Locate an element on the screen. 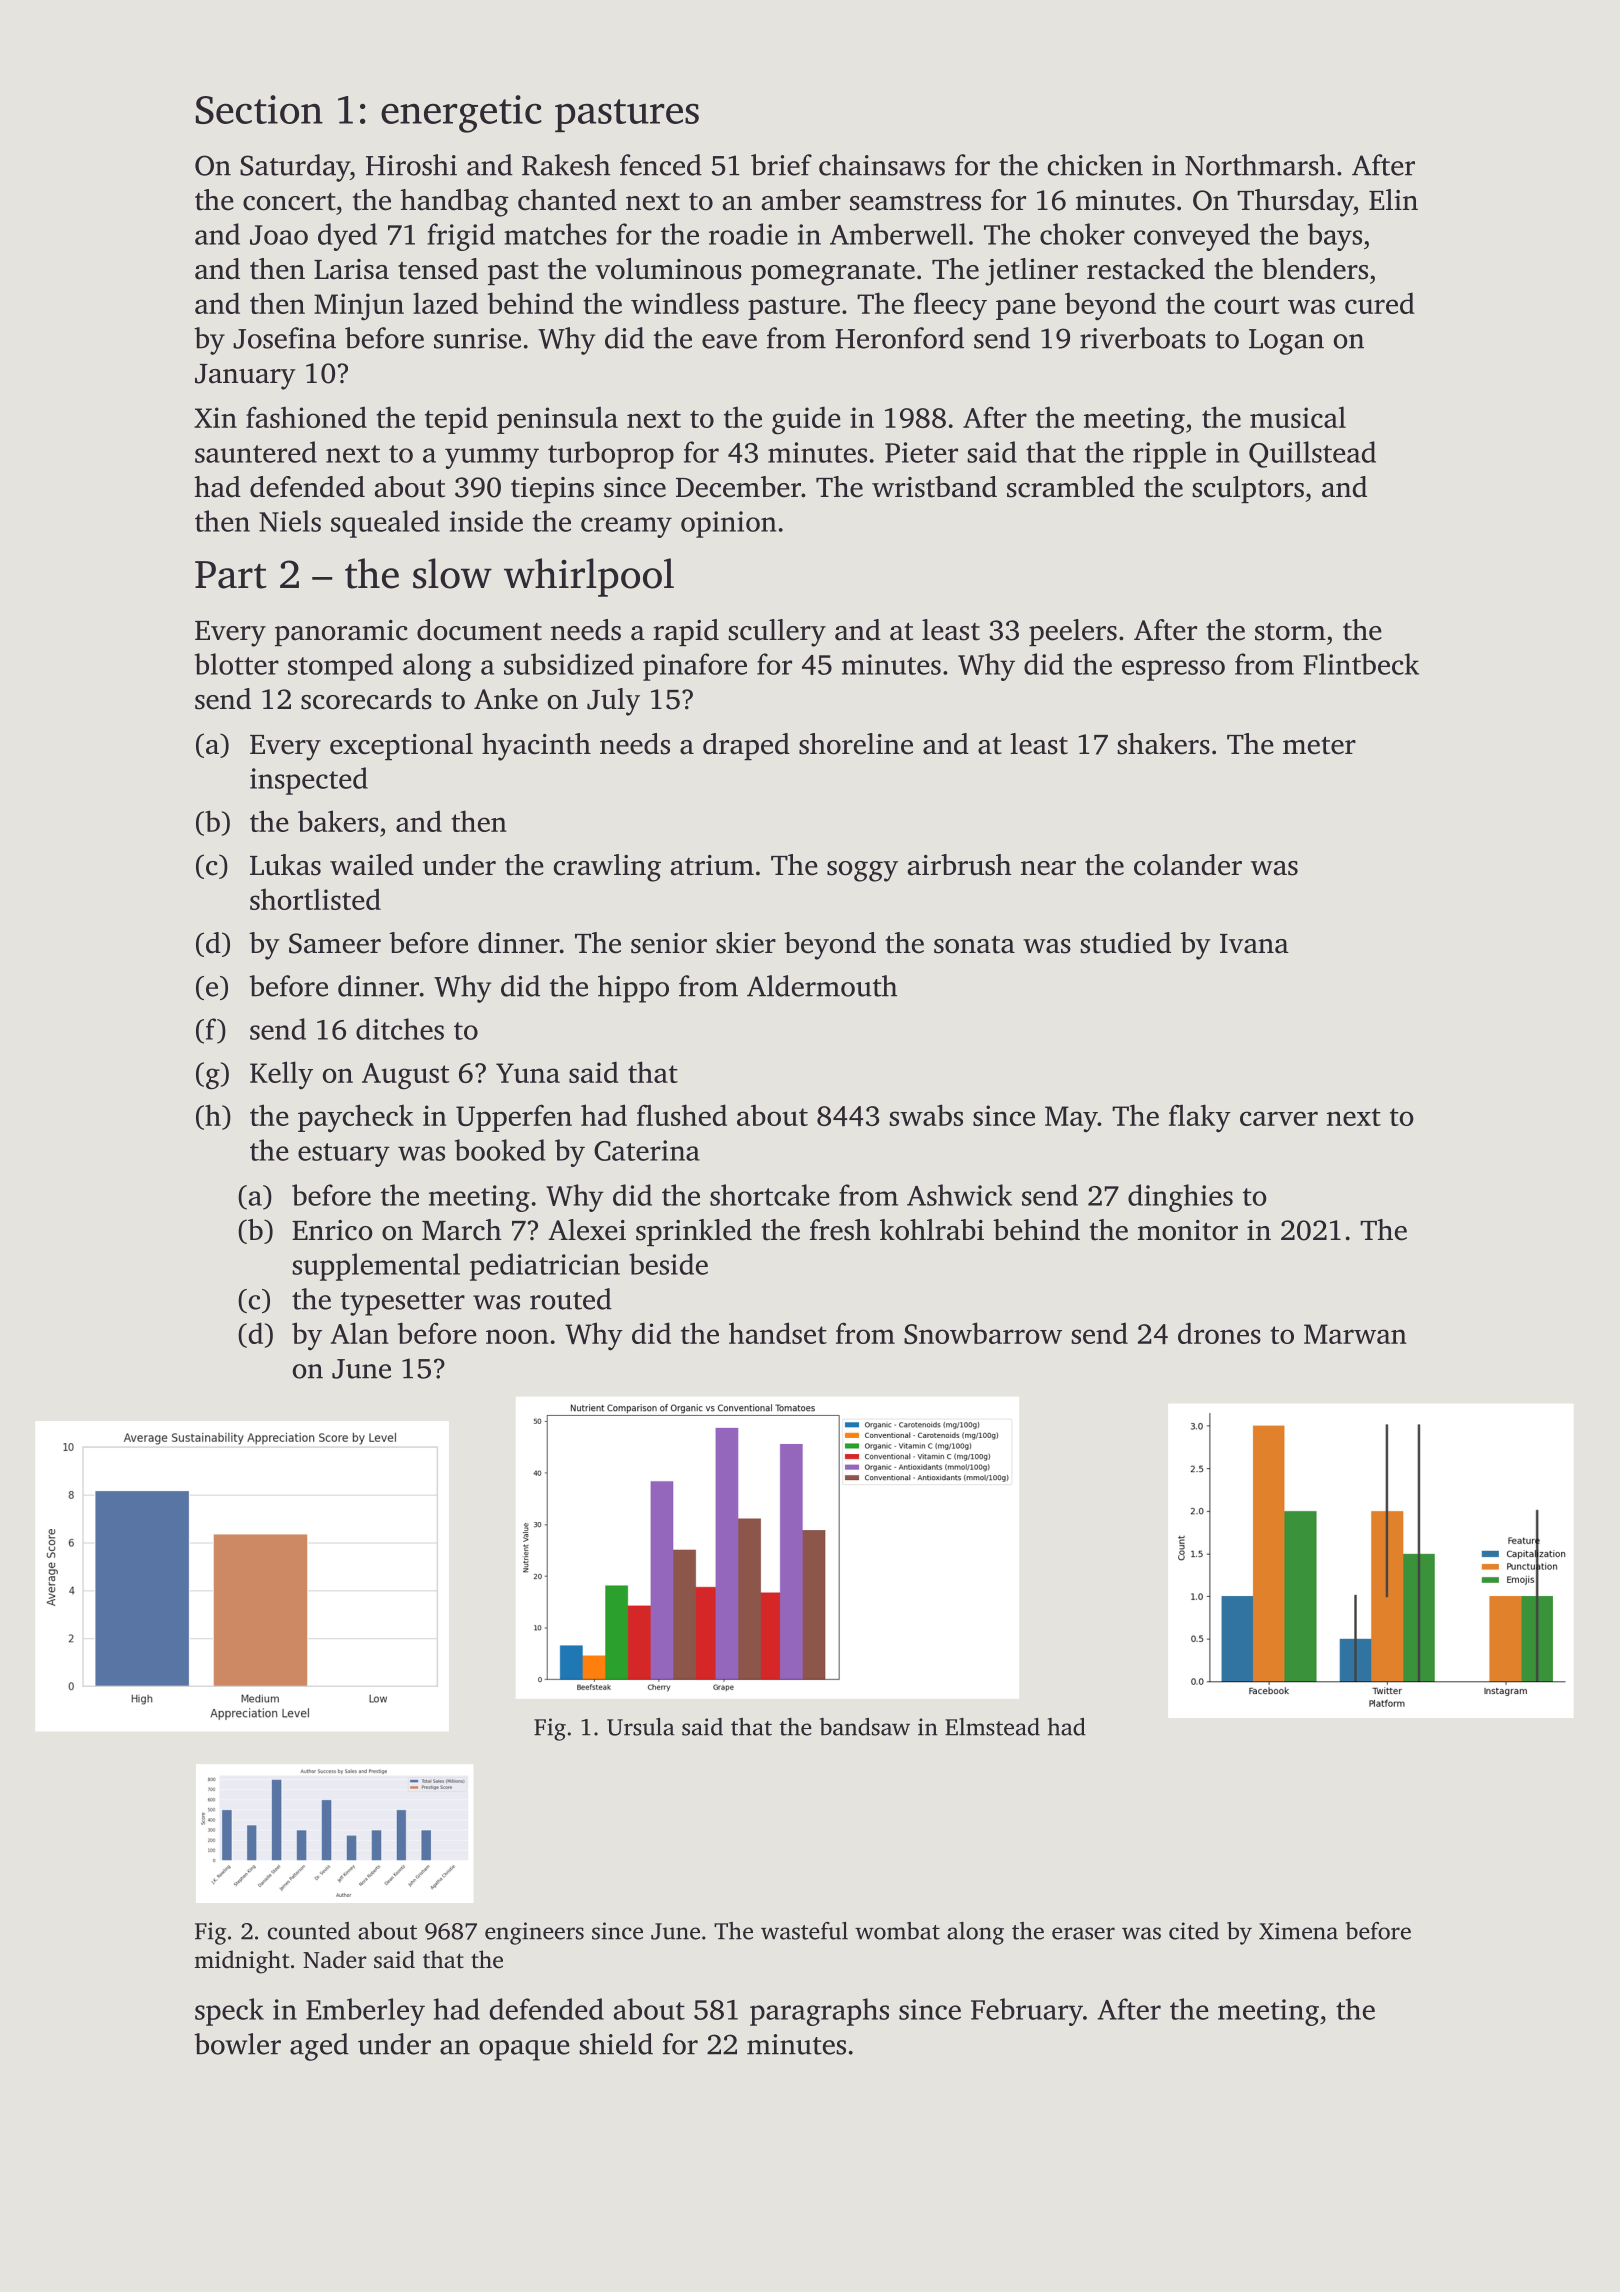 This screenshot has width=1620, height=2292. Section is located at coordinates (259, 109).
